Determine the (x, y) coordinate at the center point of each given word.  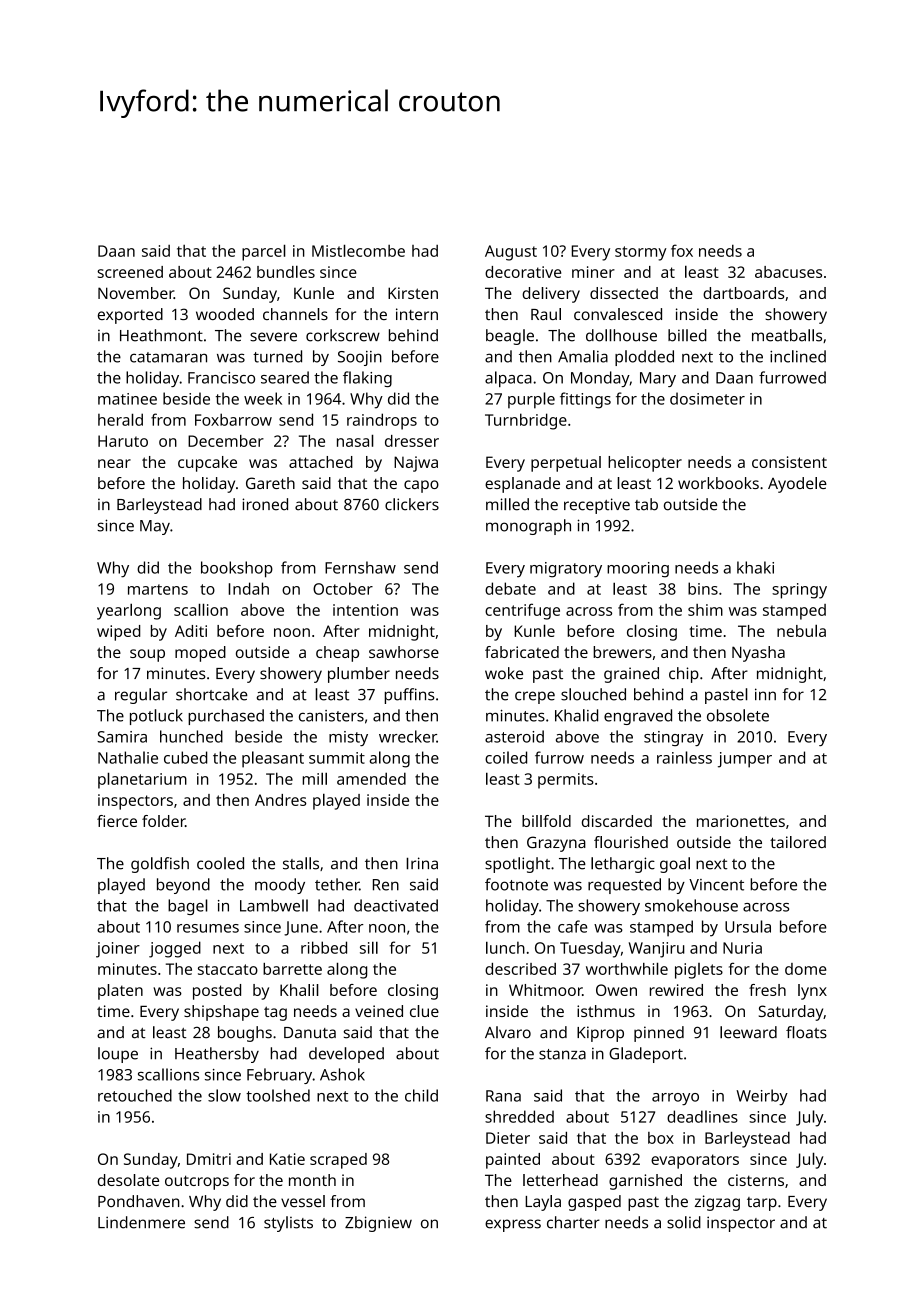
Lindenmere (141, 1222)
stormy (641, 253)
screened (130, 272)
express (513, 1225)
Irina (422, 863)
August (511, 253)
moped (200, 654)
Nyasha (758, 654)
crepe (535, 697)
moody (280, 886)
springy (799, 591)
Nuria (742, 948)
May (155, 527)
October (343, 588)
